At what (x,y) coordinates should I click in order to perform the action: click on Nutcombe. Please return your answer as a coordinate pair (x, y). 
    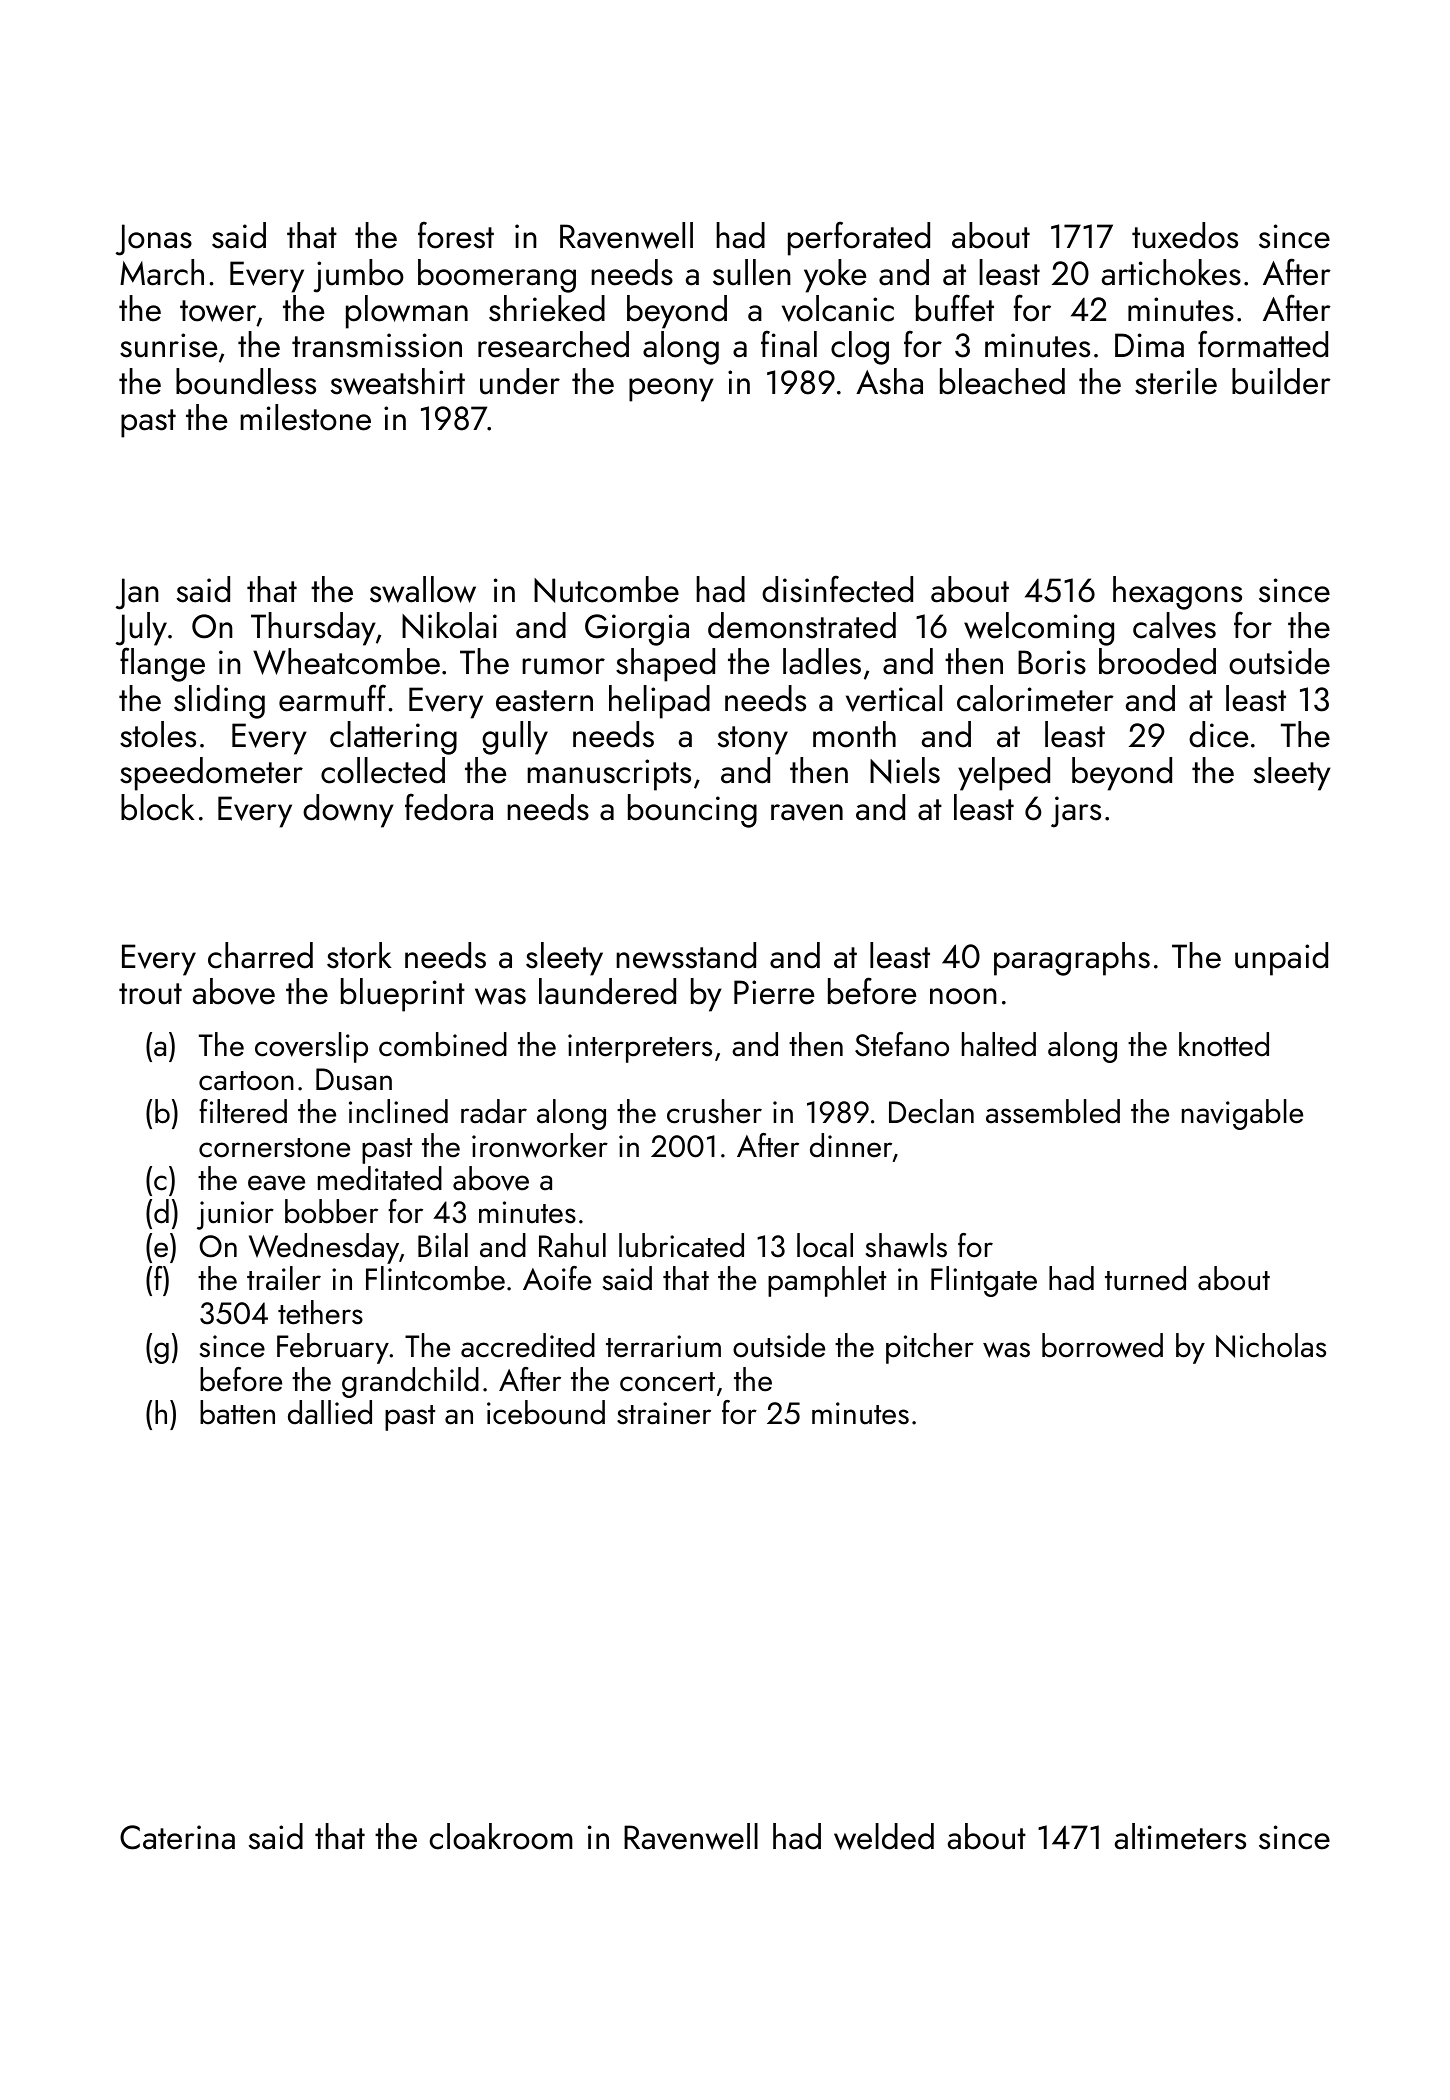
    Looking at the image, I should click on (606, 589).
